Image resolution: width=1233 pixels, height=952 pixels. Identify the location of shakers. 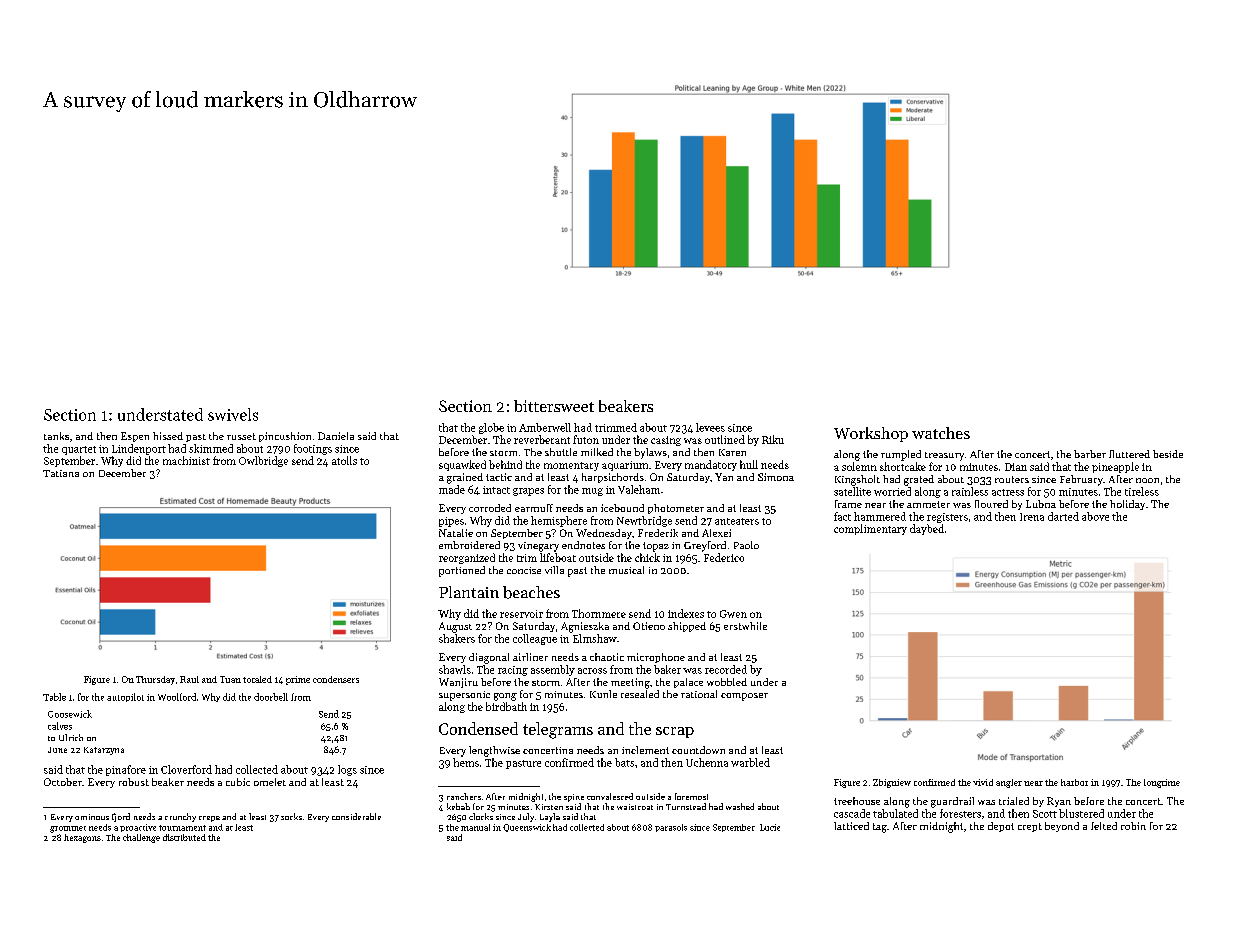
(457, 638).
